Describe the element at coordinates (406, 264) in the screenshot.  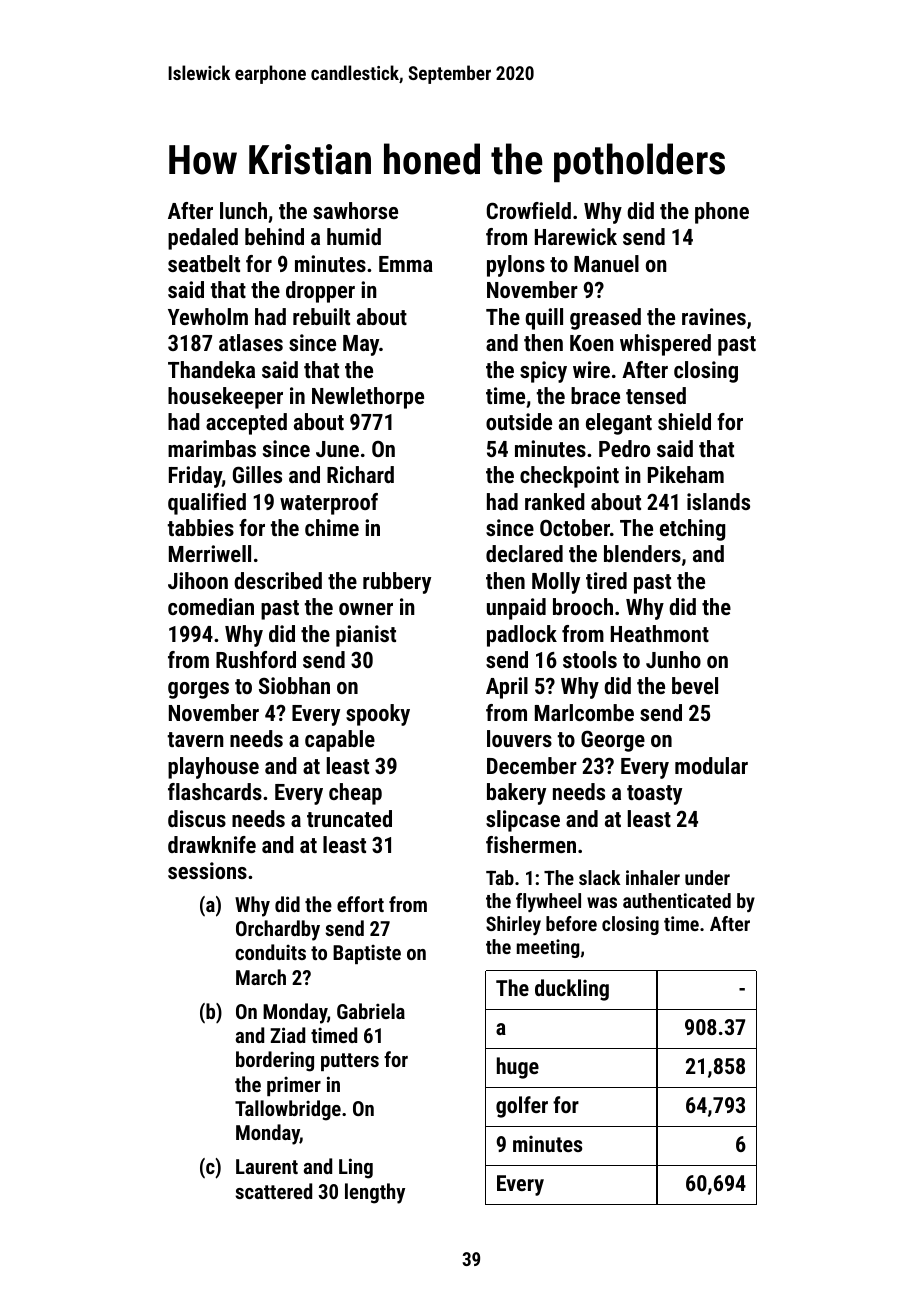
I see `Emma` at that location.
